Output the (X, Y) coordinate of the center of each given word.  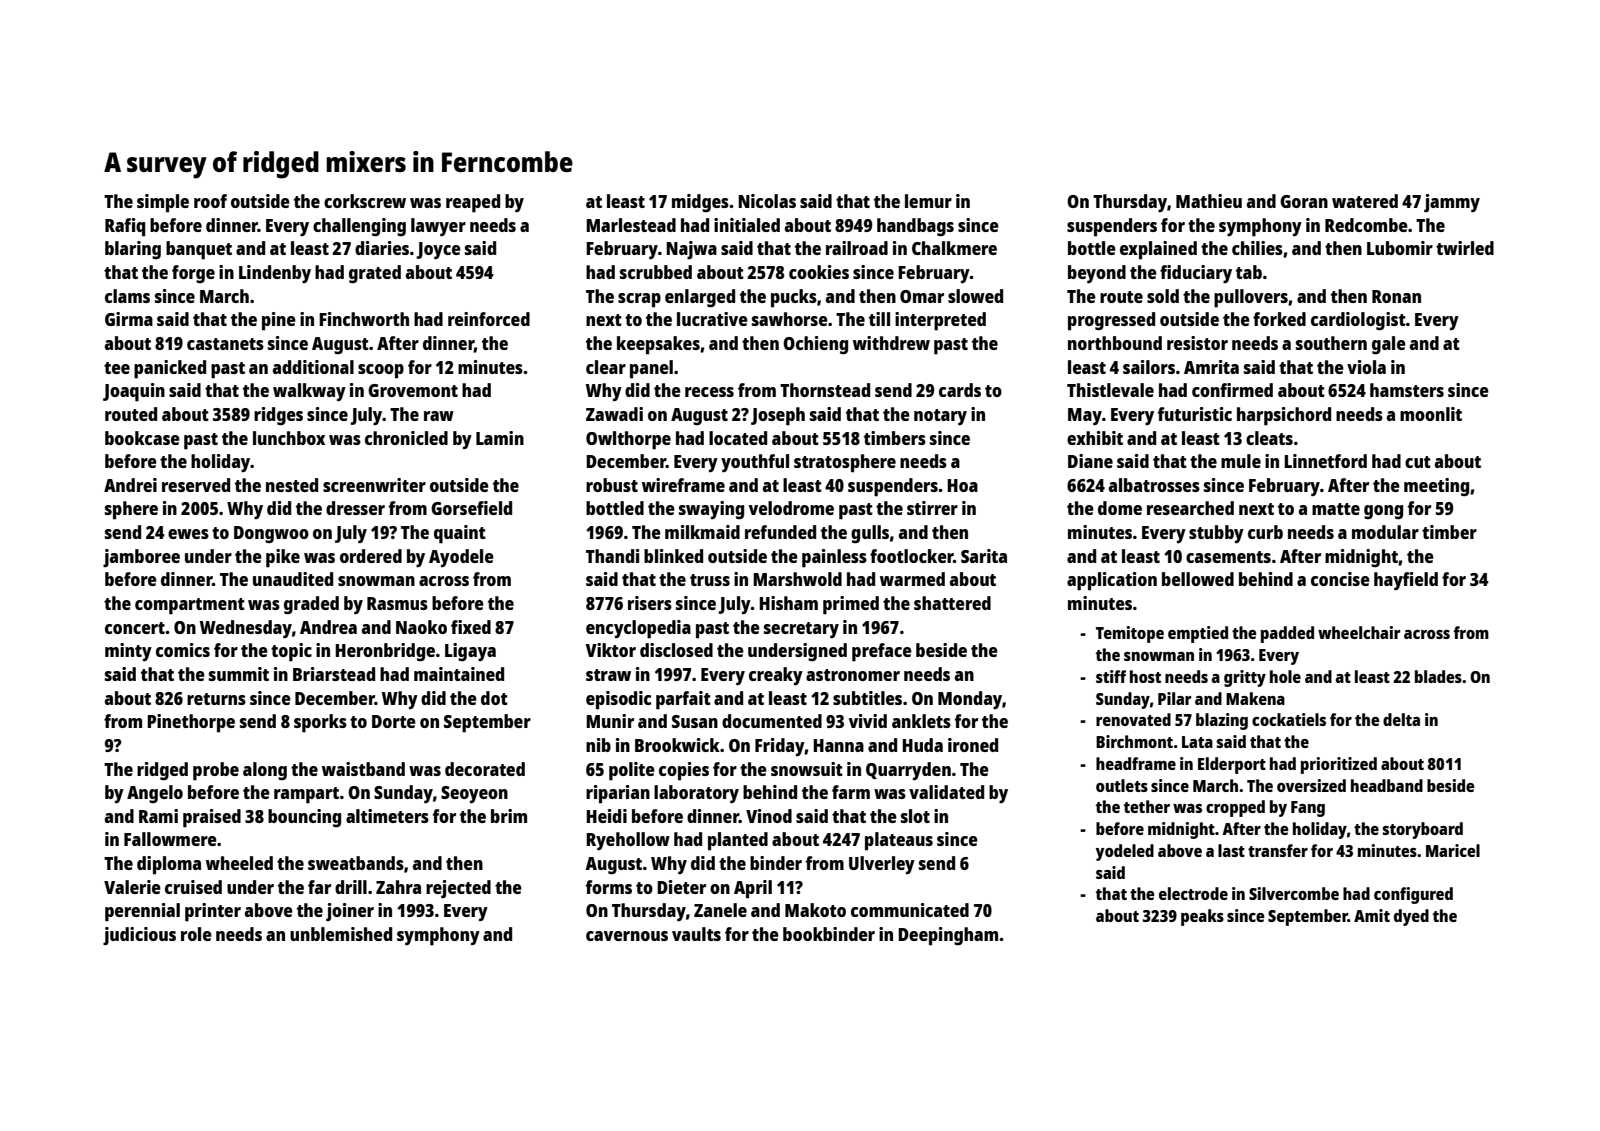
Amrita (1211, 367)
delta (1401, 719)
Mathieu (1209, 201)
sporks (320, 723)
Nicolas (767, 201)
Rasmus (397, 603)
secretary (801, 630)
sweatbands (356, 863)
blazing (1222, 721)
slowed (975, 296)
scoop (381, 371)
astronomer (853, 675)
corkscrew (365, 201)
